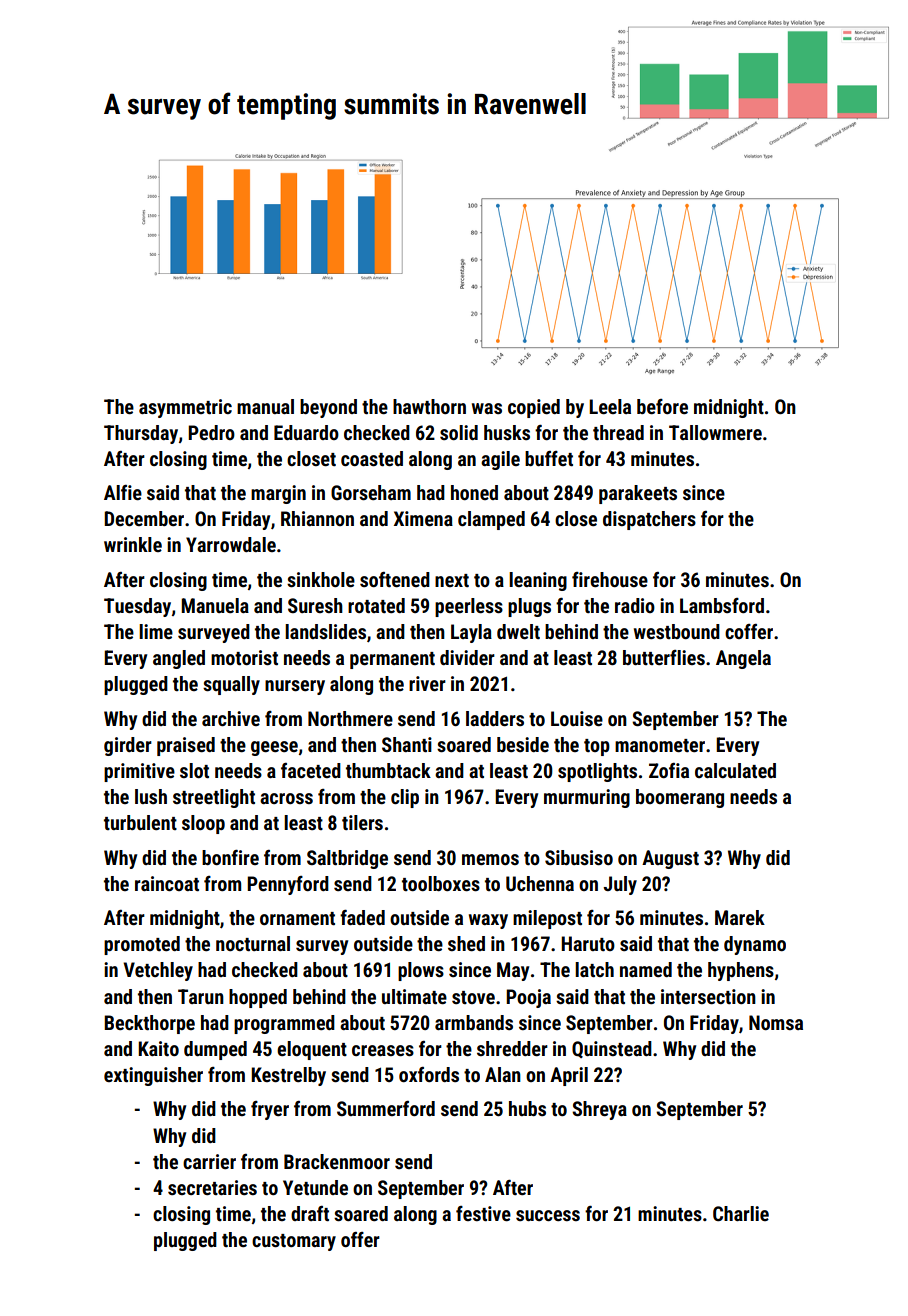  Describe the element at coordinates (488, 921) in the image. I see `waxy` at that location.
